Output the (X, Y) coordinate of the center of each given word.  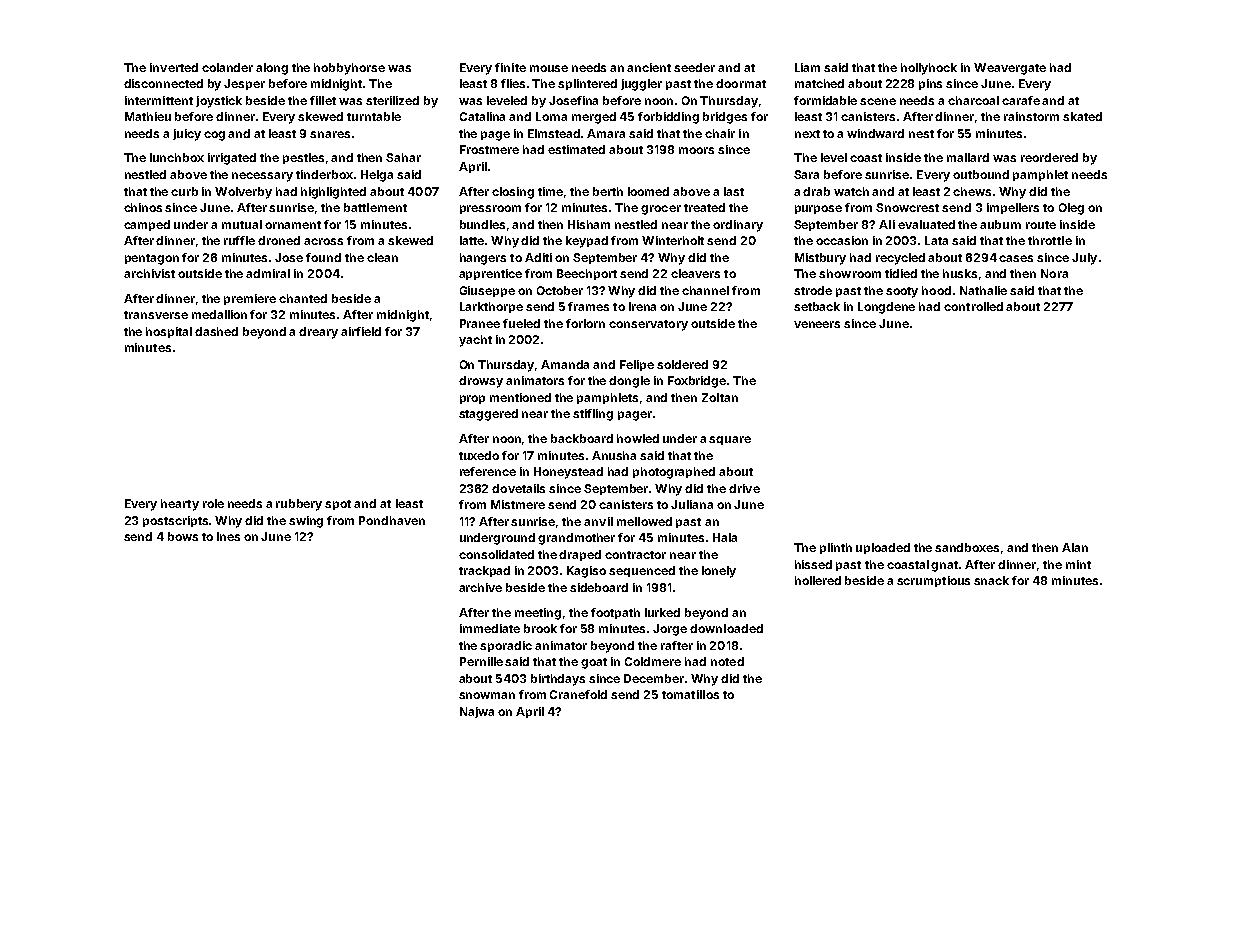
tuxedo (479, 455)
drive (744, 488)
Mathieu (148, 116)
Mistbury (820, 259)
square (730, 440)
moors (696, 150)
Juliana (692, 504)
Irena (642, 306)
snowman (487, 695)
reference (488, 471)
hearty (180, 505)
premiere (250, 299)
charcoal (973, 100)
